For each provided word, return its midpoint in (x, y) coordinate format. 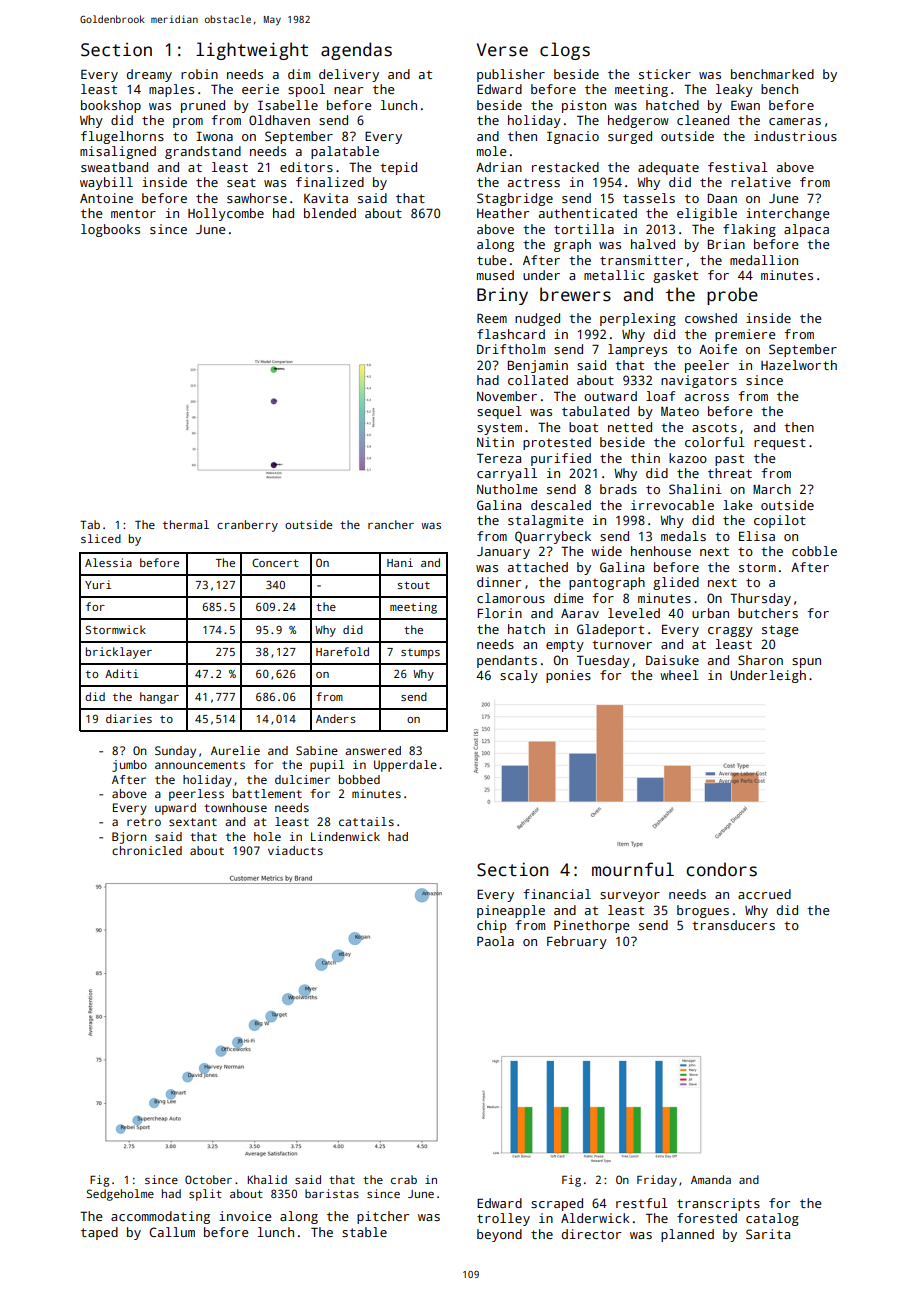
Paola (495, 941)
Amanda (711, 1179)
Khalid (267, 1179)
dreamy (149, 75)
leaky (734, 90)
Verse (502, 50)
